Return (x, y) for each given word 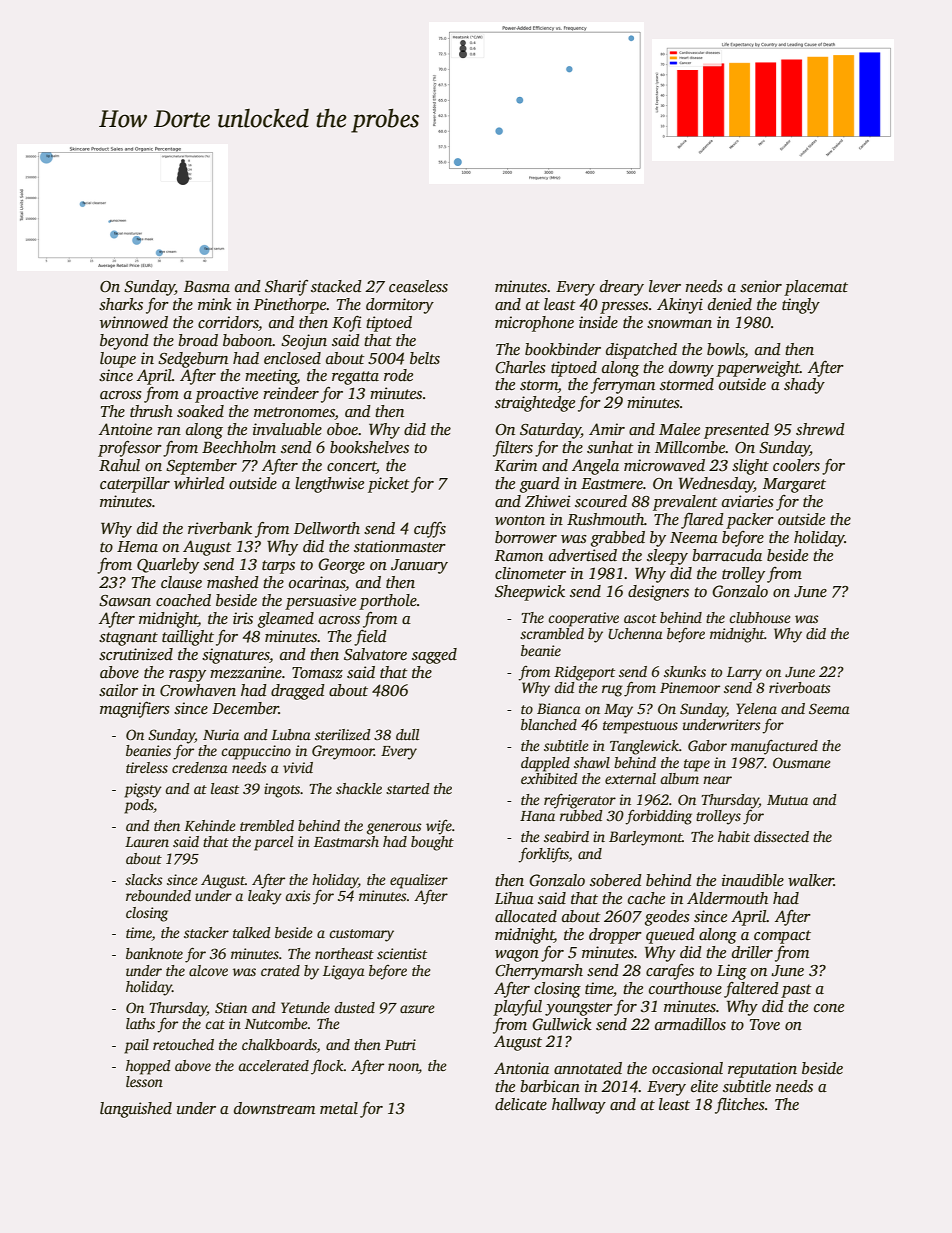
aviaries (748, 501)
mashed (233, 582)
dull (407, 734)
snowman (679, 324)
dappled (545, 764)
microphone (534, 324)
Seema (829, 708)
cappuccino (256, 752)
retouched (183, 1044)
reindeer (291, 393)
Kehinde (210, 825)
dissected (781, 836)
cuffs (430, 530)
